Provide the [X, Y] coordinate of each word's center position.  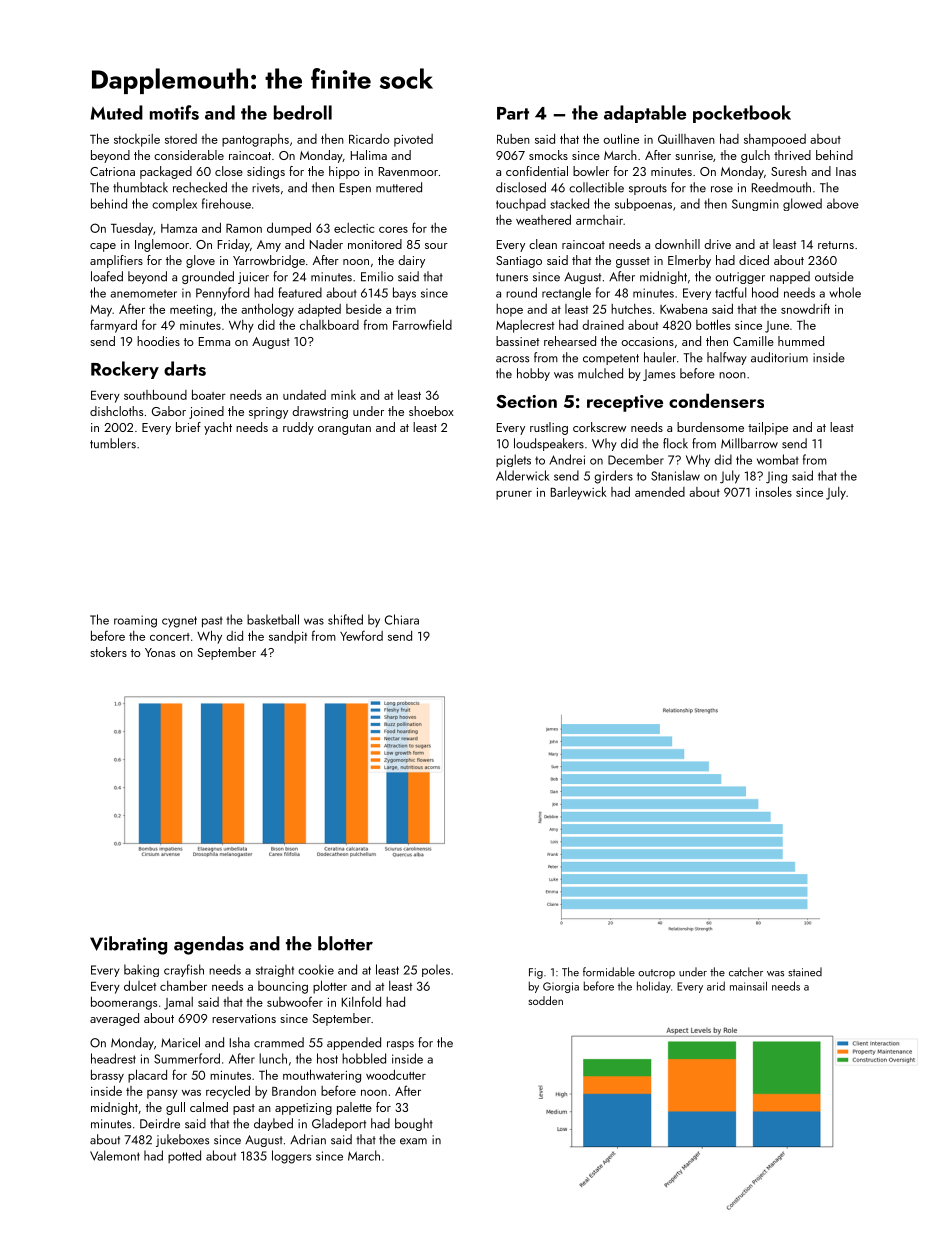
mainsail [748, 986]
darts [185, 368]
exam [413, 1141]
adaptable [645, 114]
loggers [291, 1157]
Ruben [513, 139]
